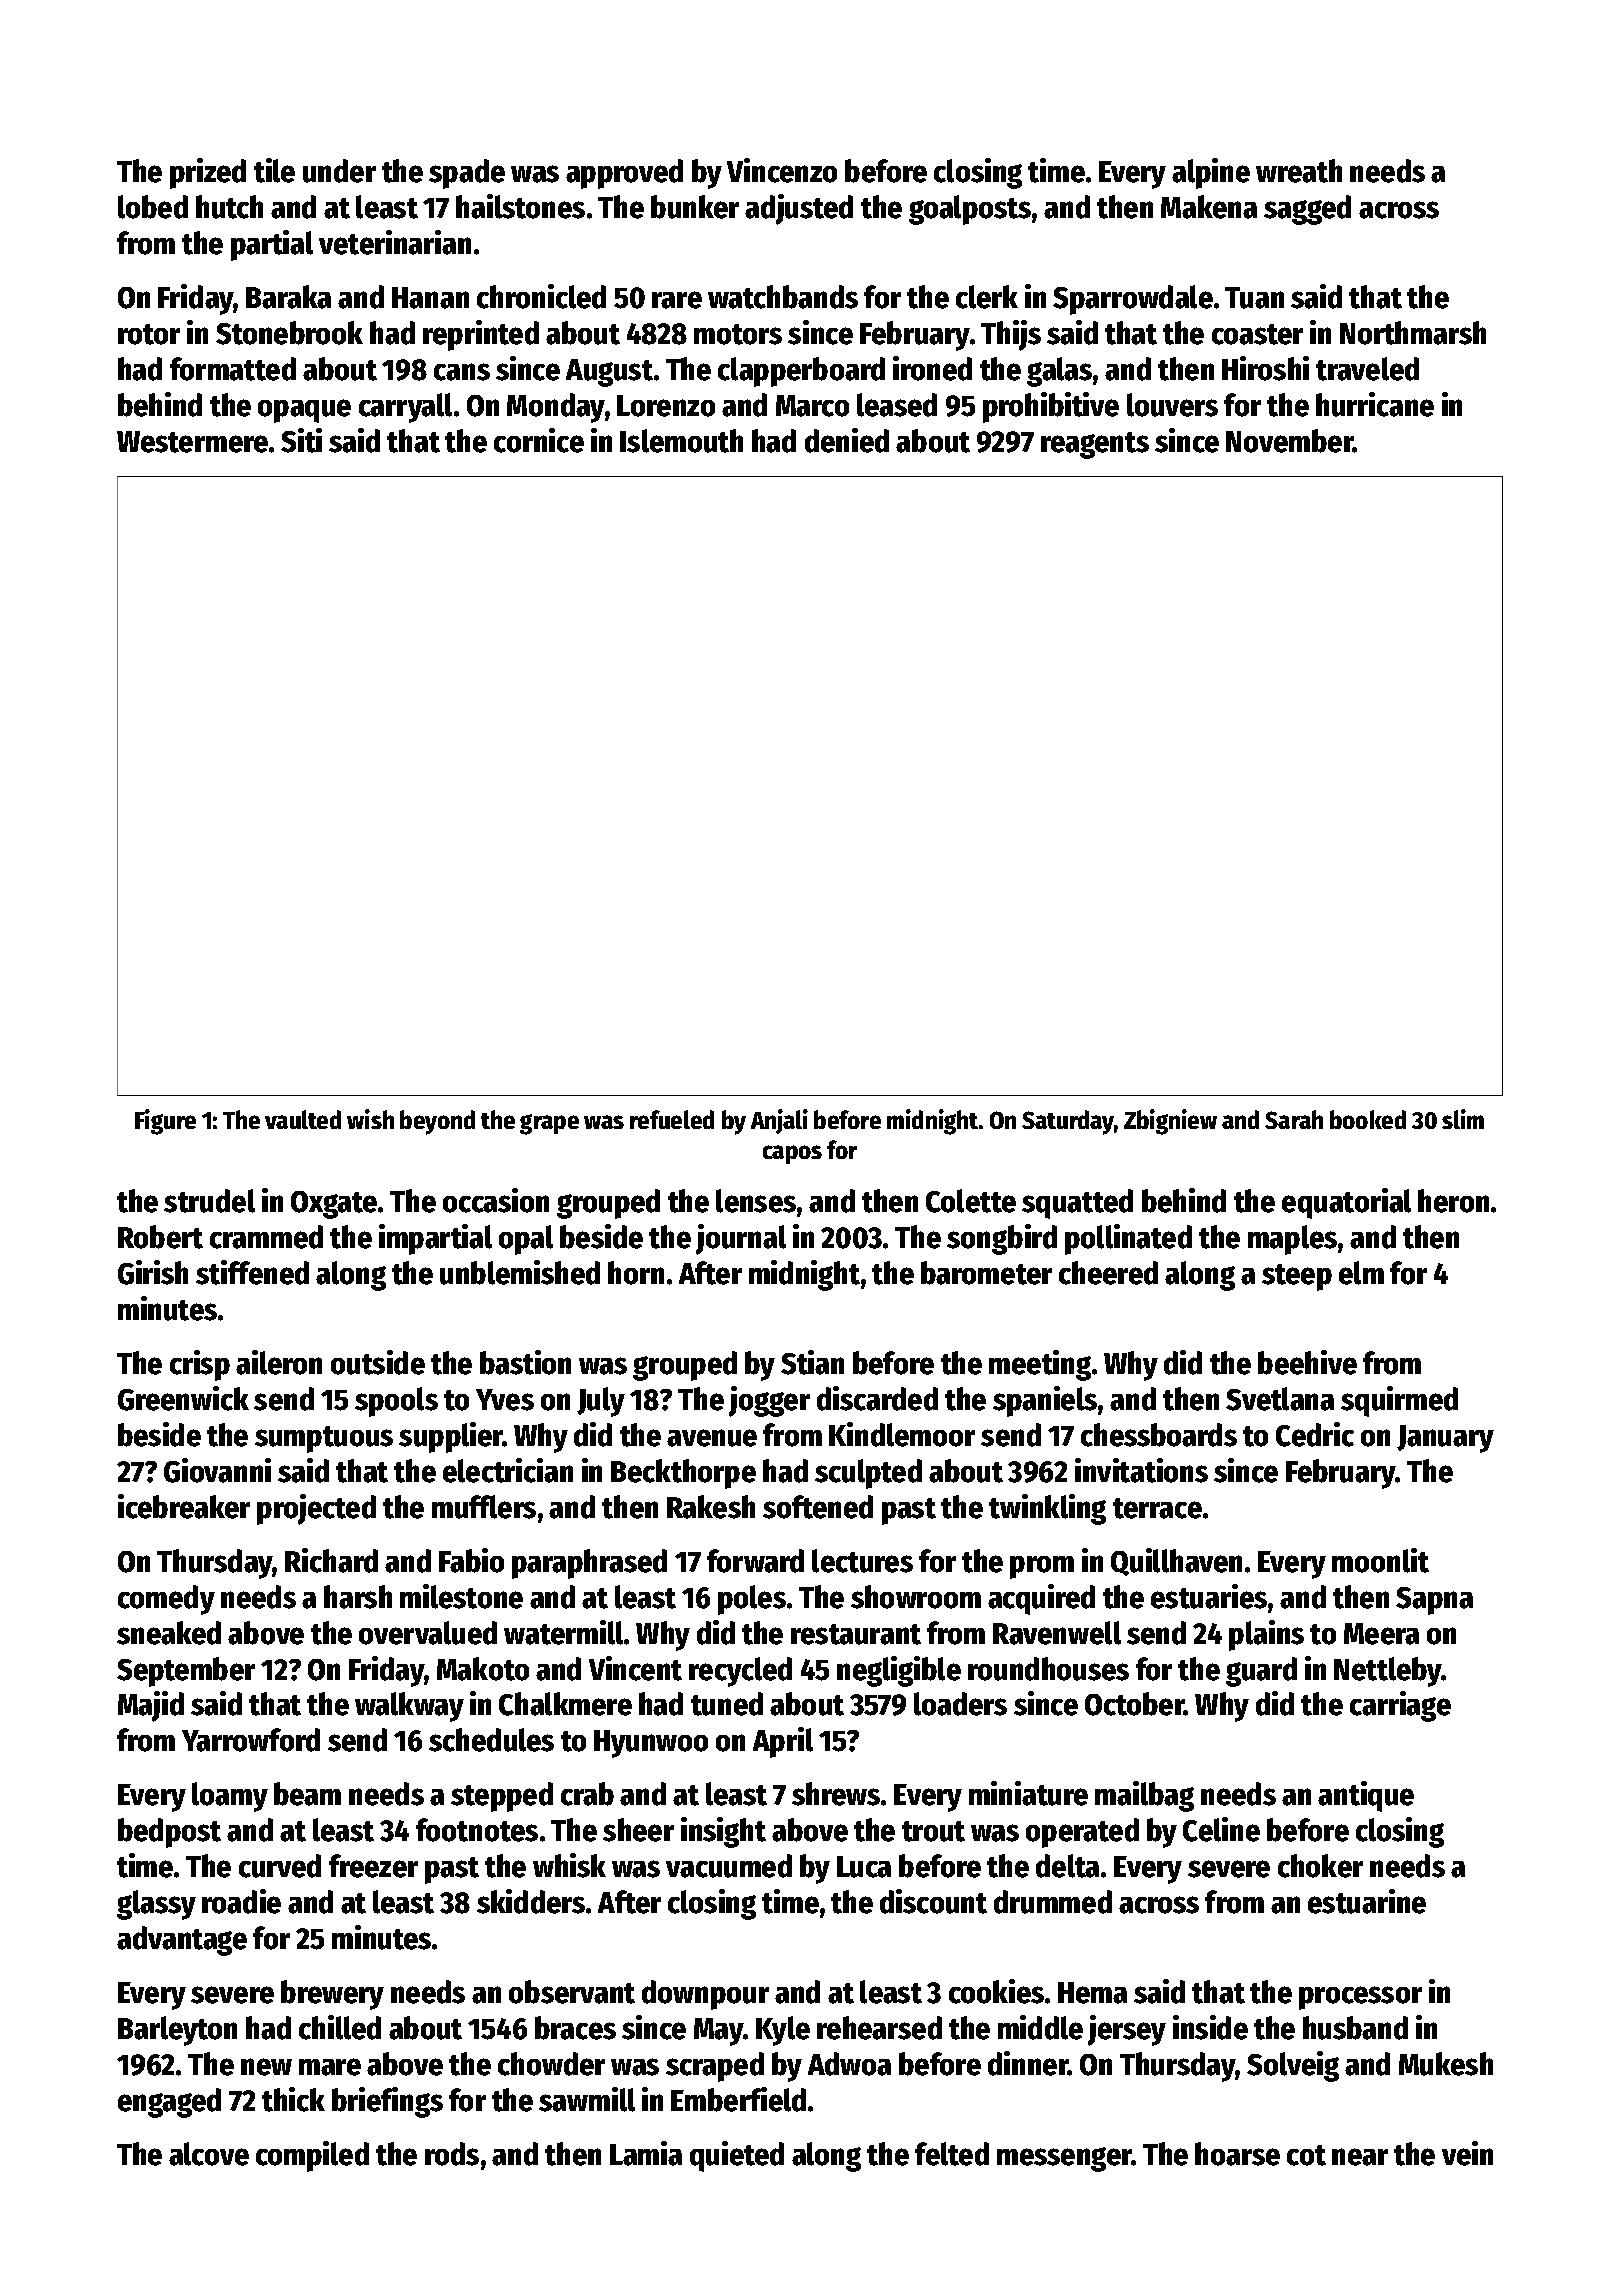  Describe the element at coordinates (496, 1200) in the screenshot. I see `occasion` at that location.
